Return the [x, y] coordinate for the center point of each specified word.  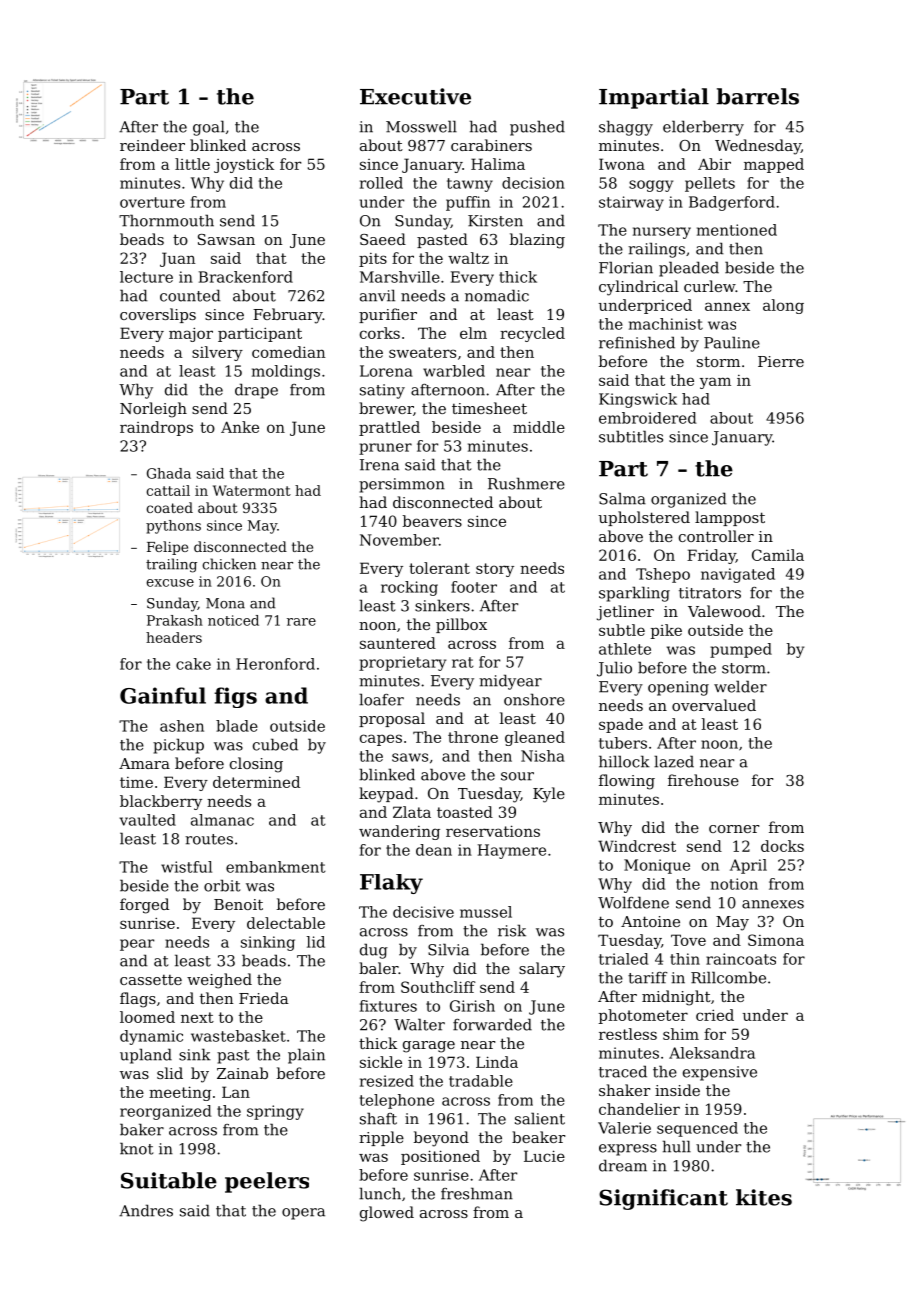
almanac [222, 820]
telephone [397, 1101]
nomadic [497, 295]
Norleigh [153, 410]
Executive [415, 96]
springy [275, 1112]
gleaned [535, 738]
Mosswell [421, 126]
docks [782, 846]
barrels [757, 96]
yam [715, 383]
